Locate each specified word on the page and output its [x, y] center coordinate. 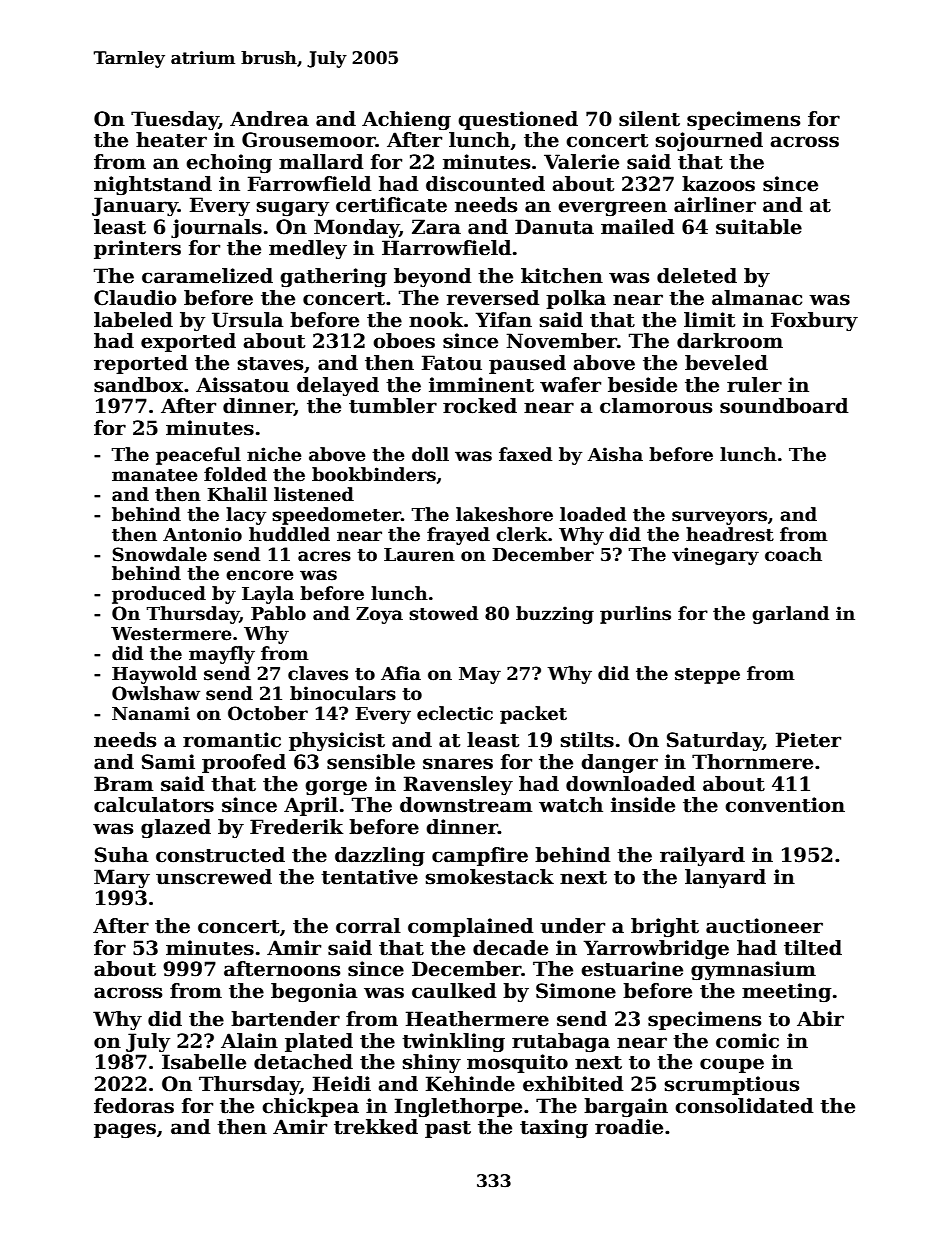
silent [649, 119]
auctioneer [764, 926]
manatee [154, 475]
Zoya [379, 615]
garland [790, 615]
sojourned [709, 142]
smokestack [490, 877]
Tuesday [175, 120]
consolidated [744, 1106]
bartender [285, 1019]
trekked [376, 1127]
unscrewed [214, 877]
